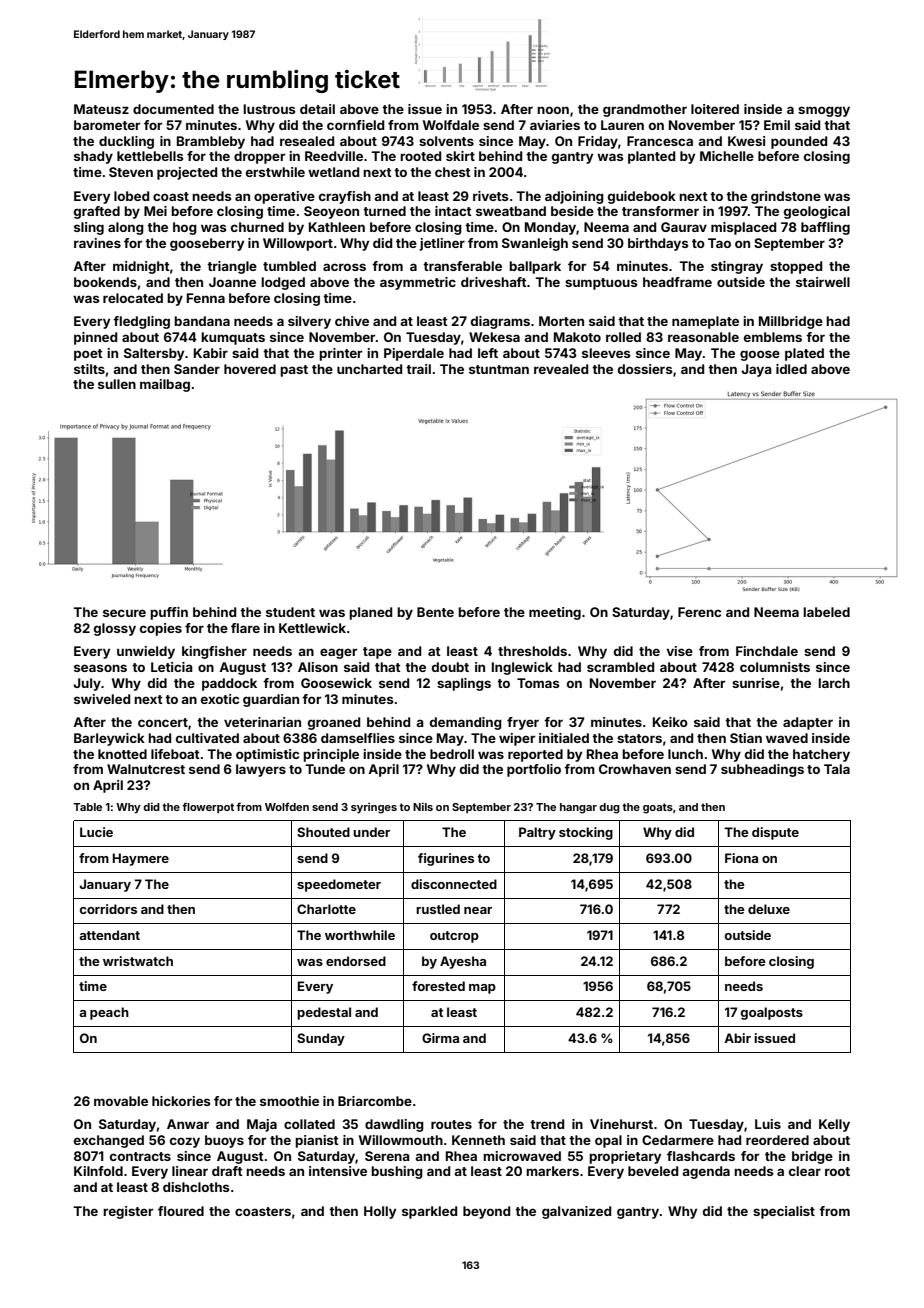 This screenshot has height=1308, width=924. What do you see at coordinates (741, 858) in the screenshot?
I see `Fiona` at bounding box center [741, 858].
